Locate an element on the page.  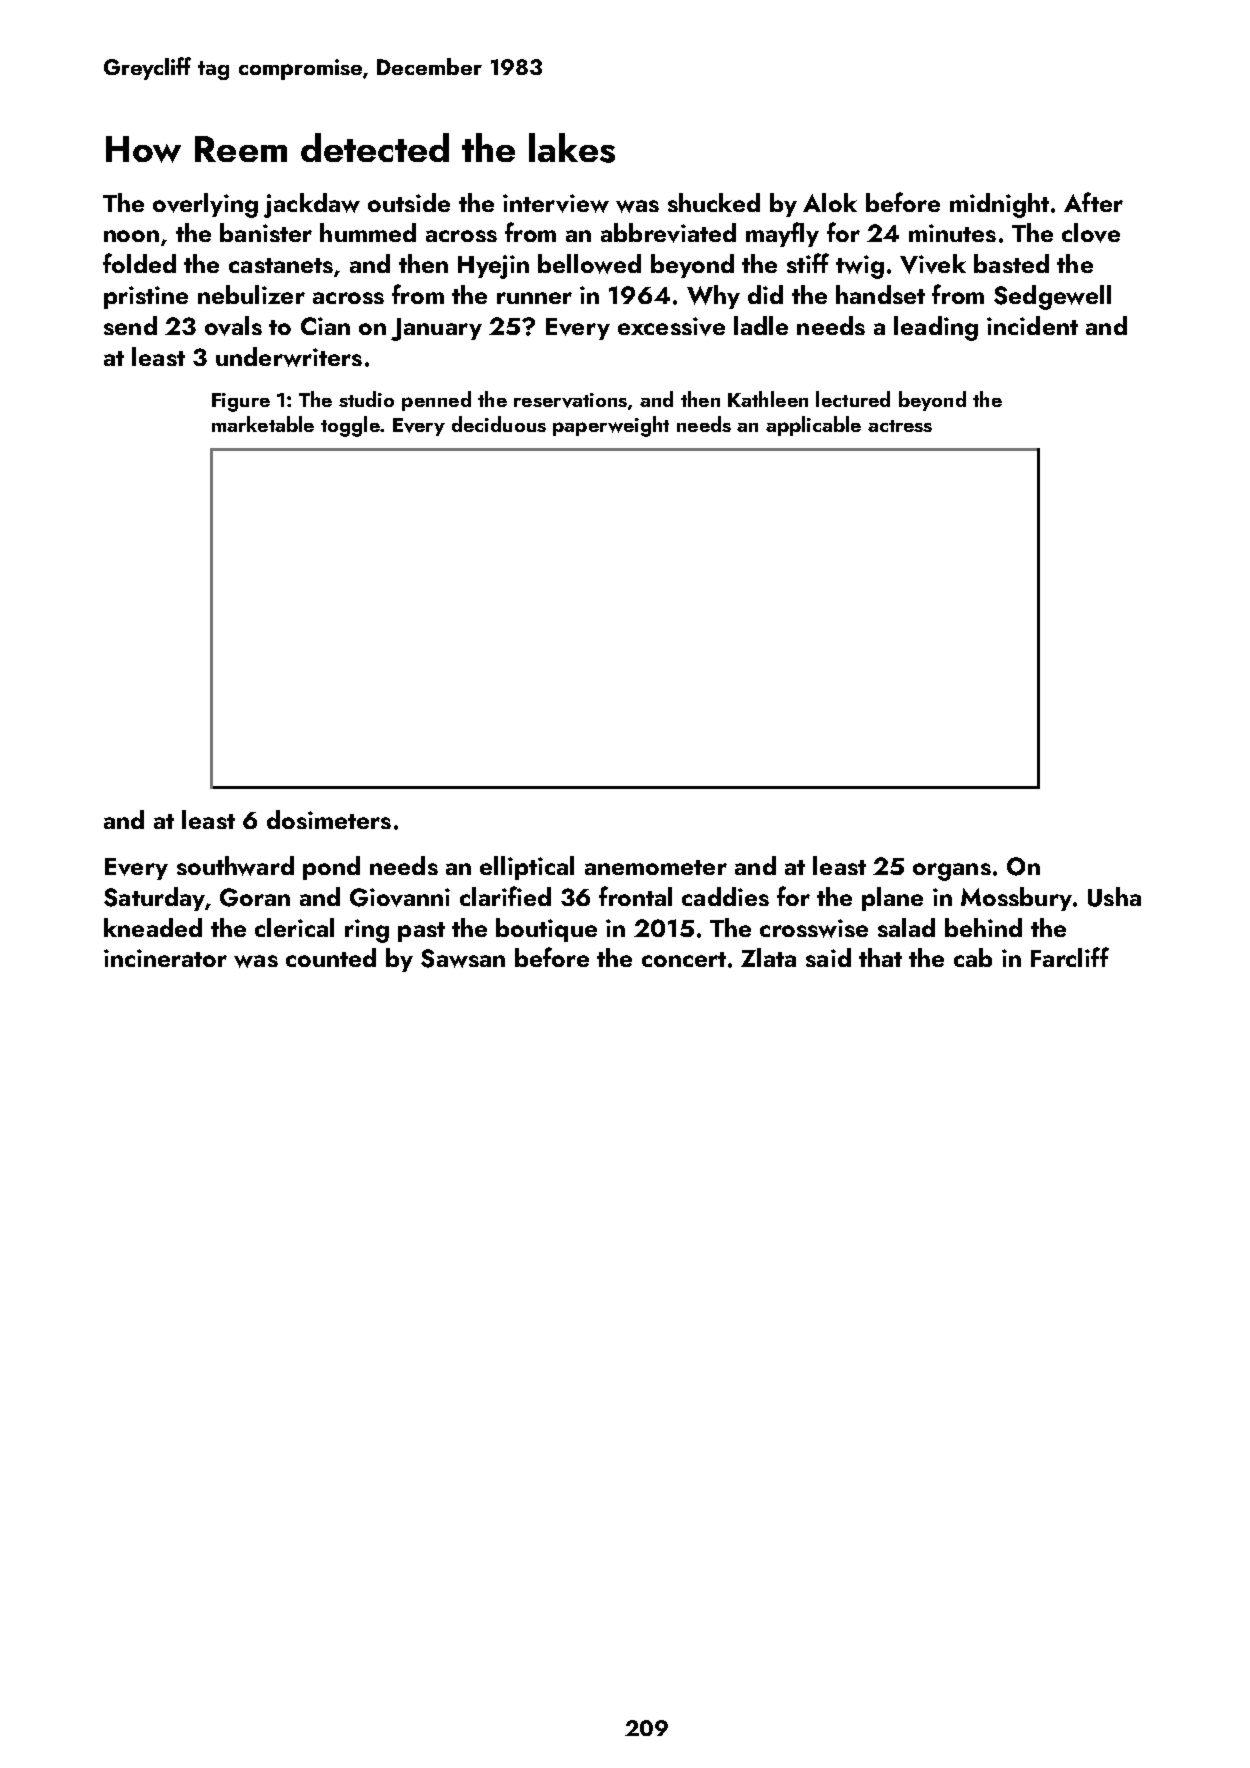
paperweight is located at coordinates (611, 426).
